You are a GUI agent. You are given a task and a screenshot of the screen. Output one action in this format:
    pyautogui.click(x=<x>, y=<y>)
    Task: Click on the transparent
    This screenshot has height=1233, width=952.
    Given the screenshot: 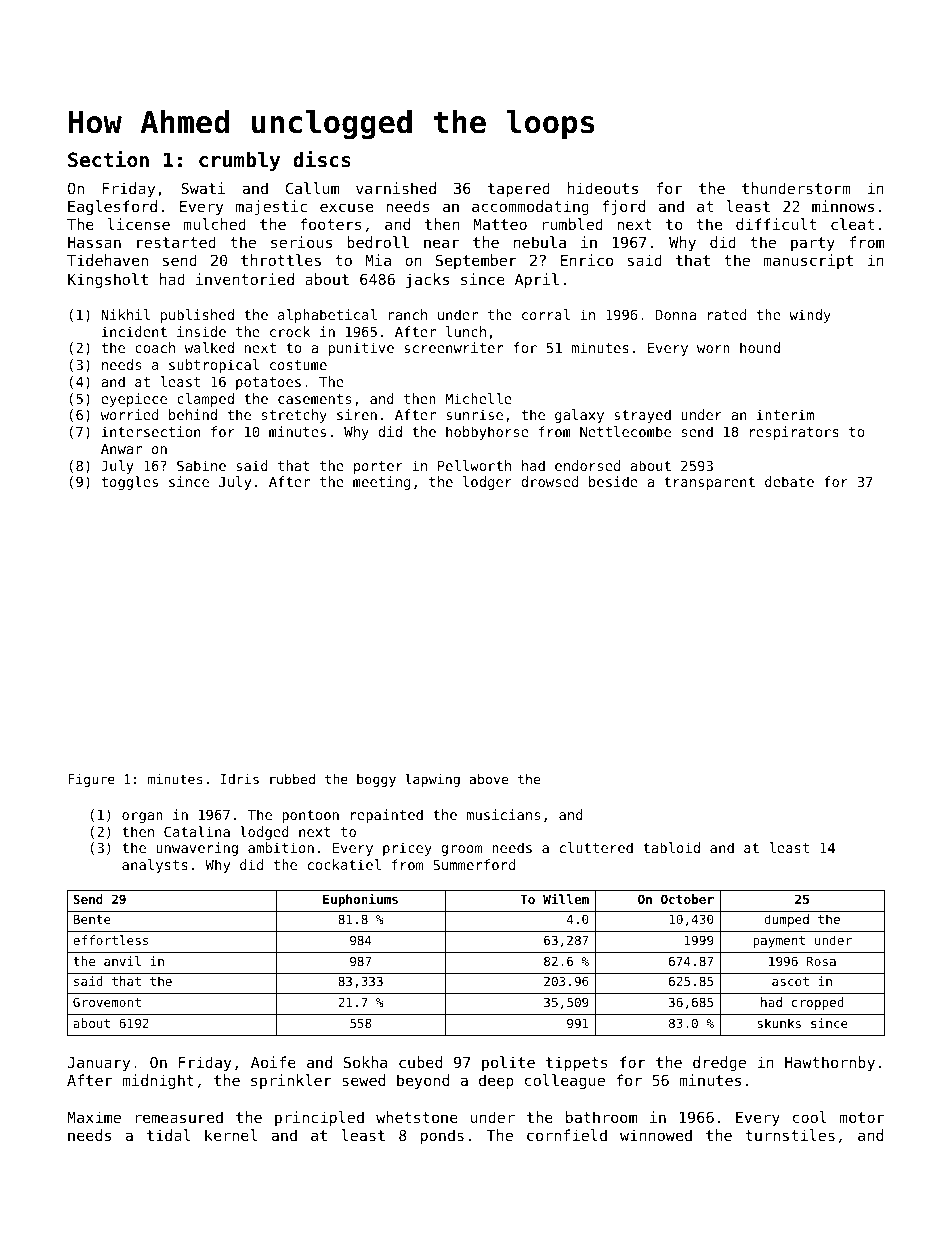 What is the action you would take?
    pyautogui.click(x=709, y=483)
